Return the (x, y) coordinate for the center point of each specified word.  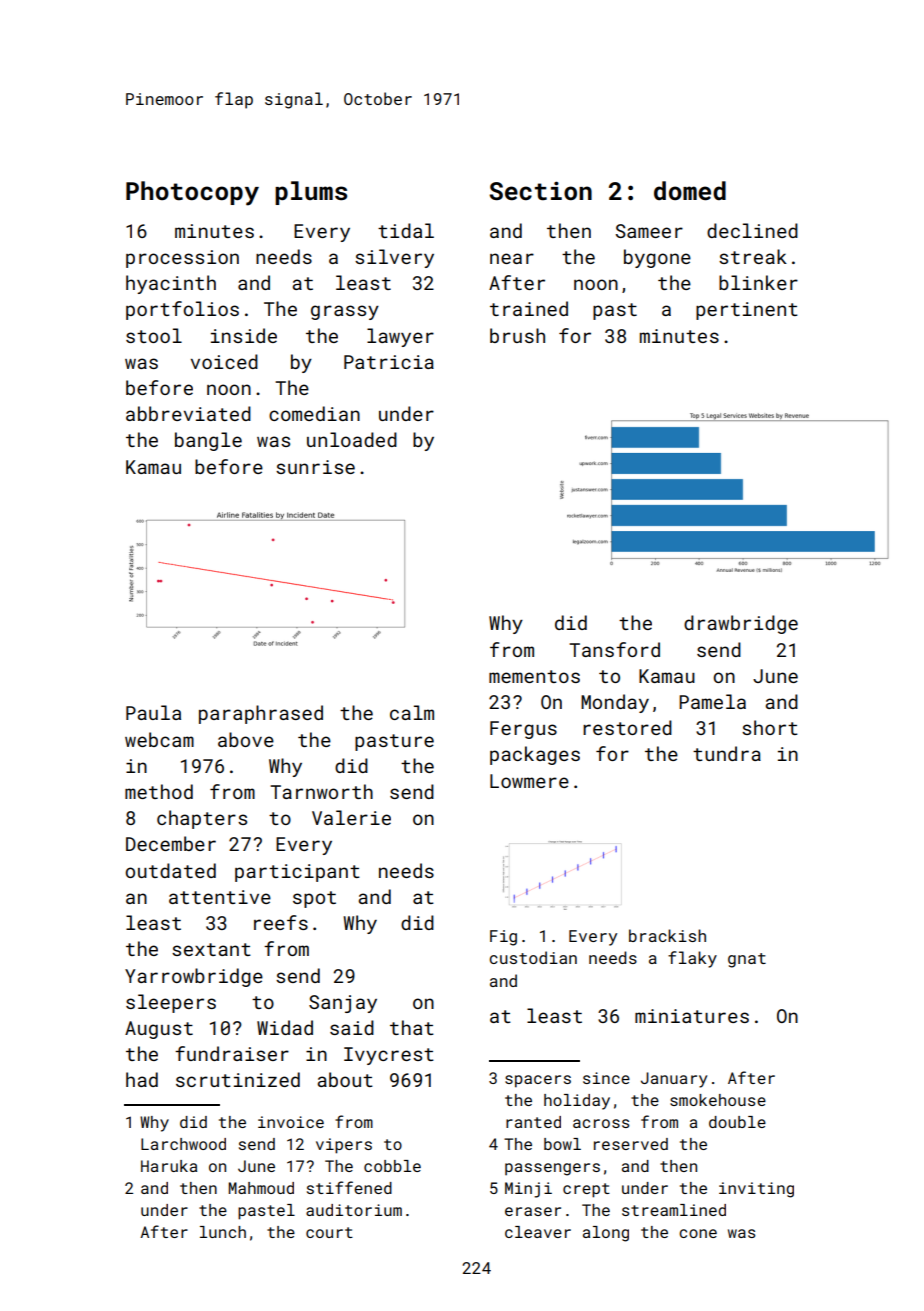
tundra (727, 753)
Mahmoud (261, 1188)
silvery (394, 258)
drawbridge (741, 624)
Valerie (351, 817)
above (246, 739)
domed (690, 191)
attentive (220, 897)
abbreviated (188, 413)
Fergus (523, 730)
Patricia (389, 362)
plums (311, 193)
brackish (667, 935)
